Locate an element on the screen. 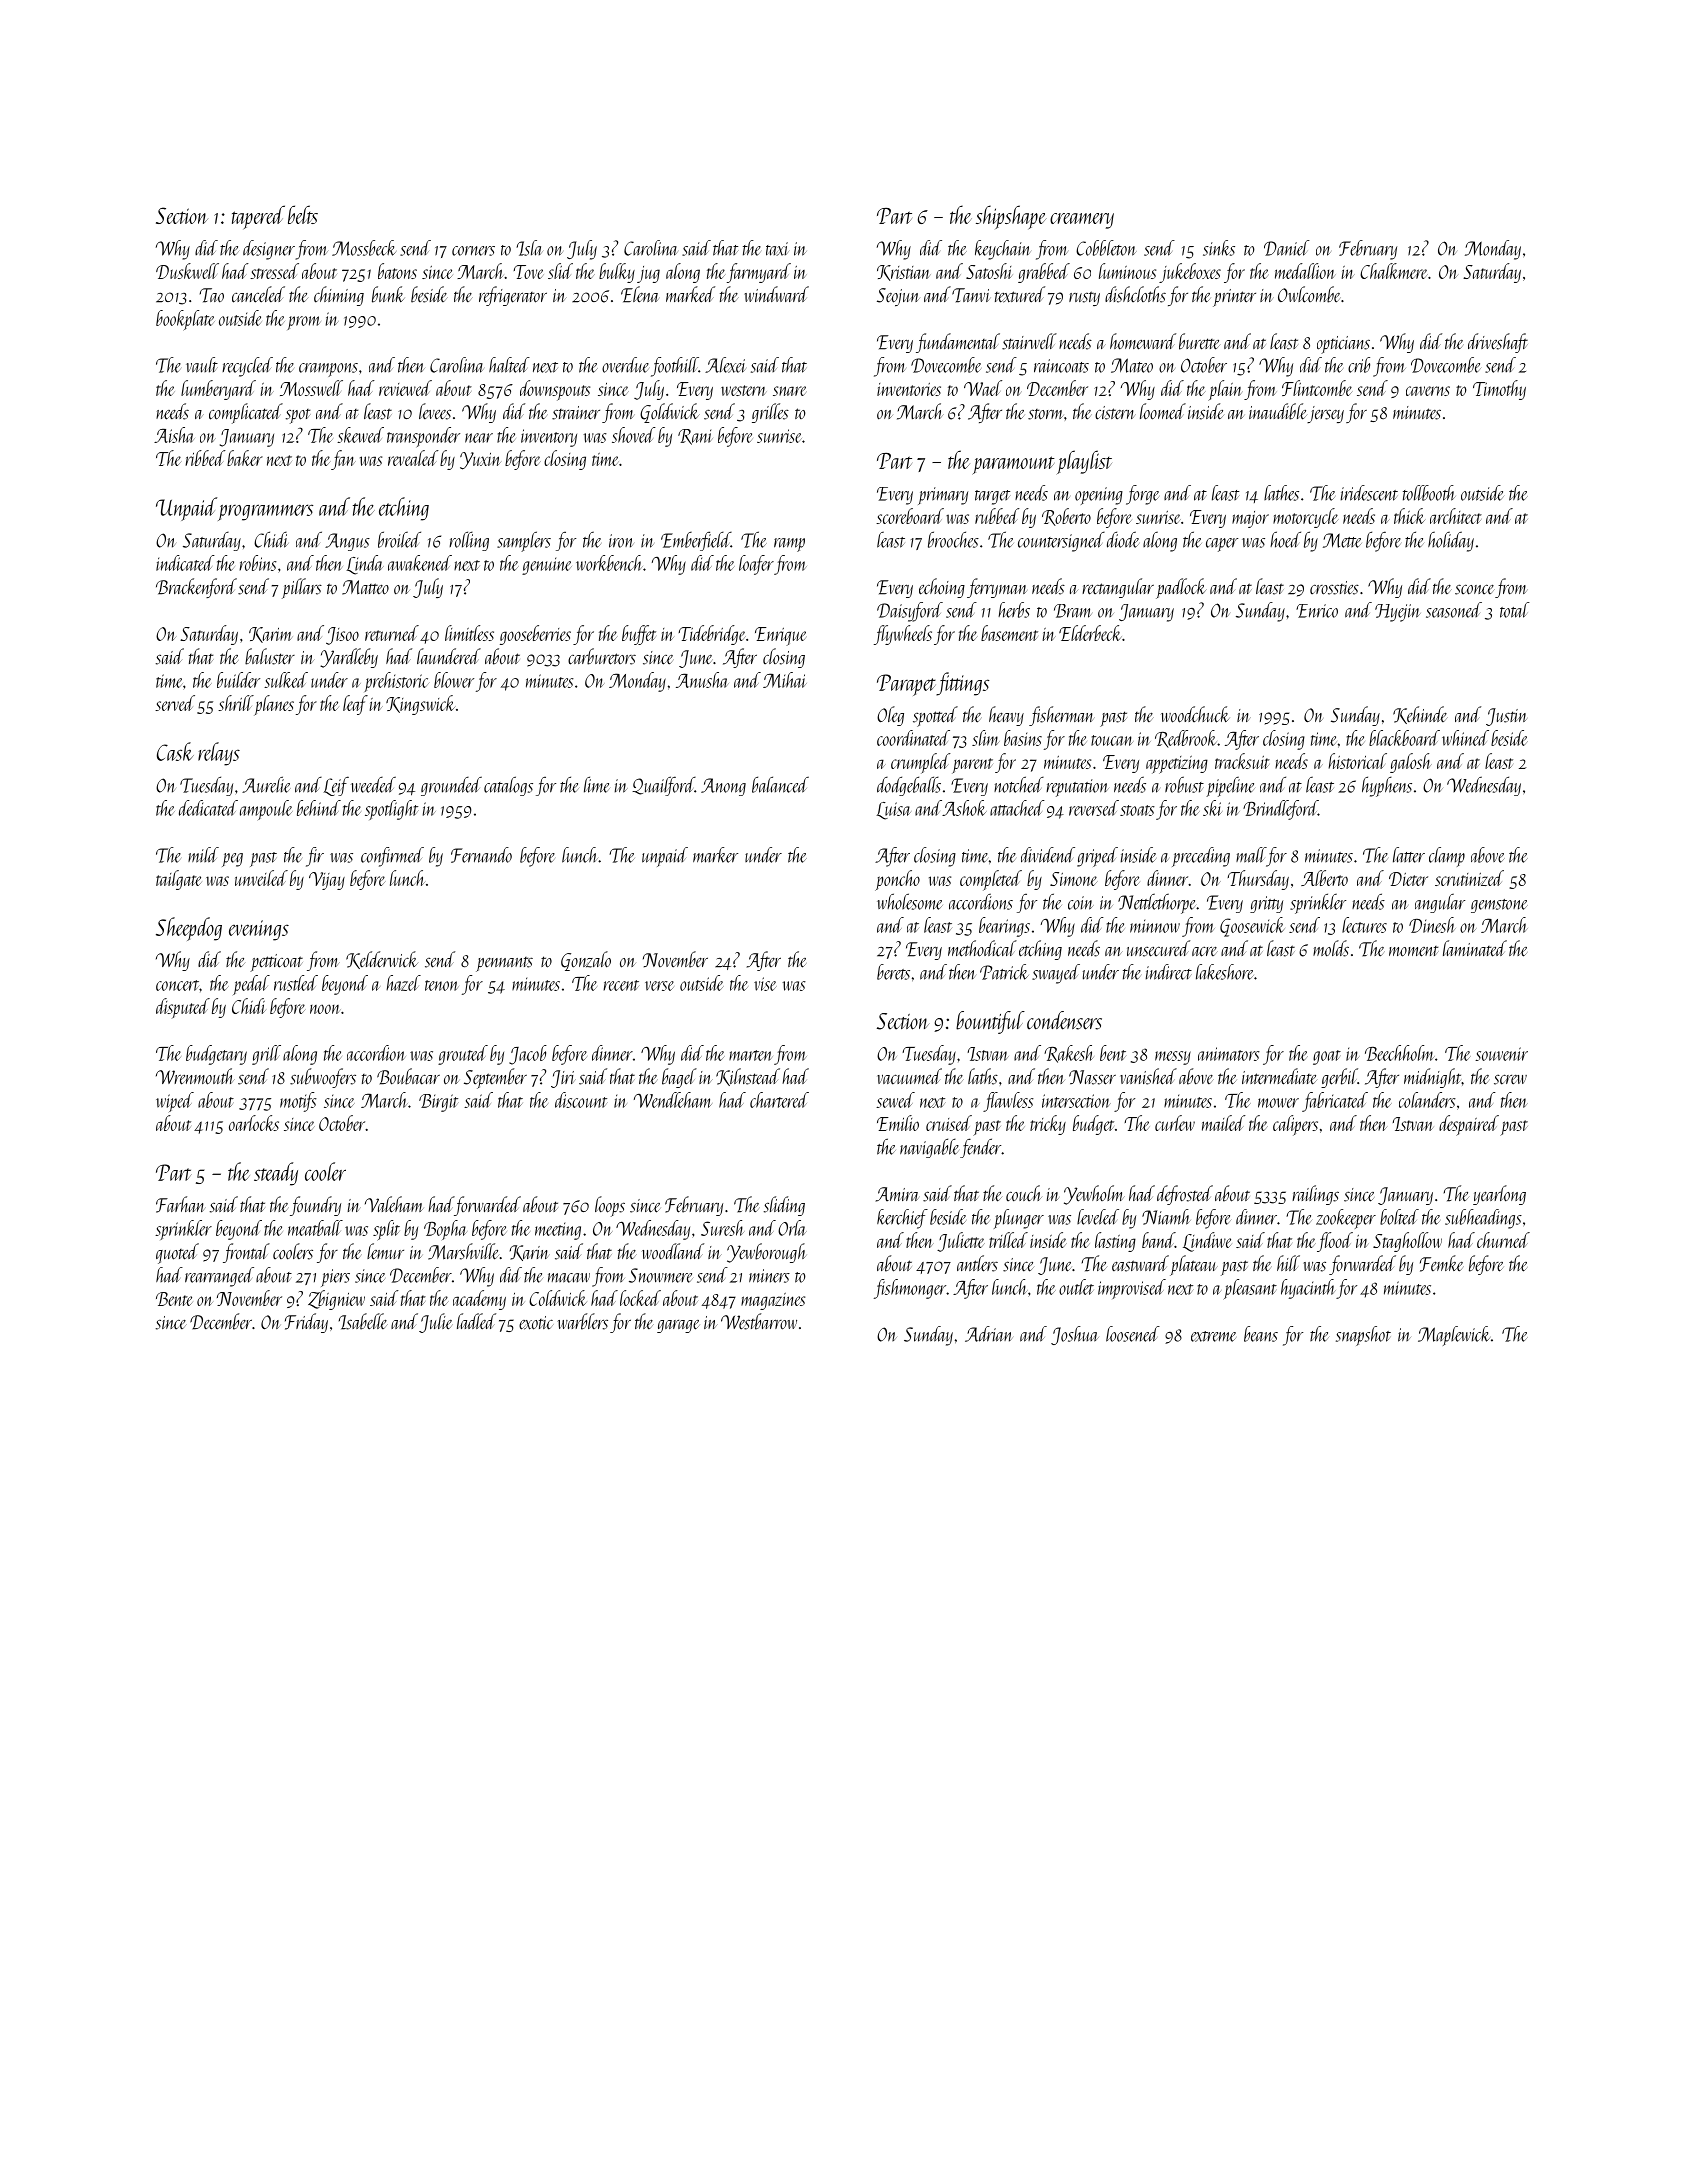  bookplate is located at coordinates (185, 320).
